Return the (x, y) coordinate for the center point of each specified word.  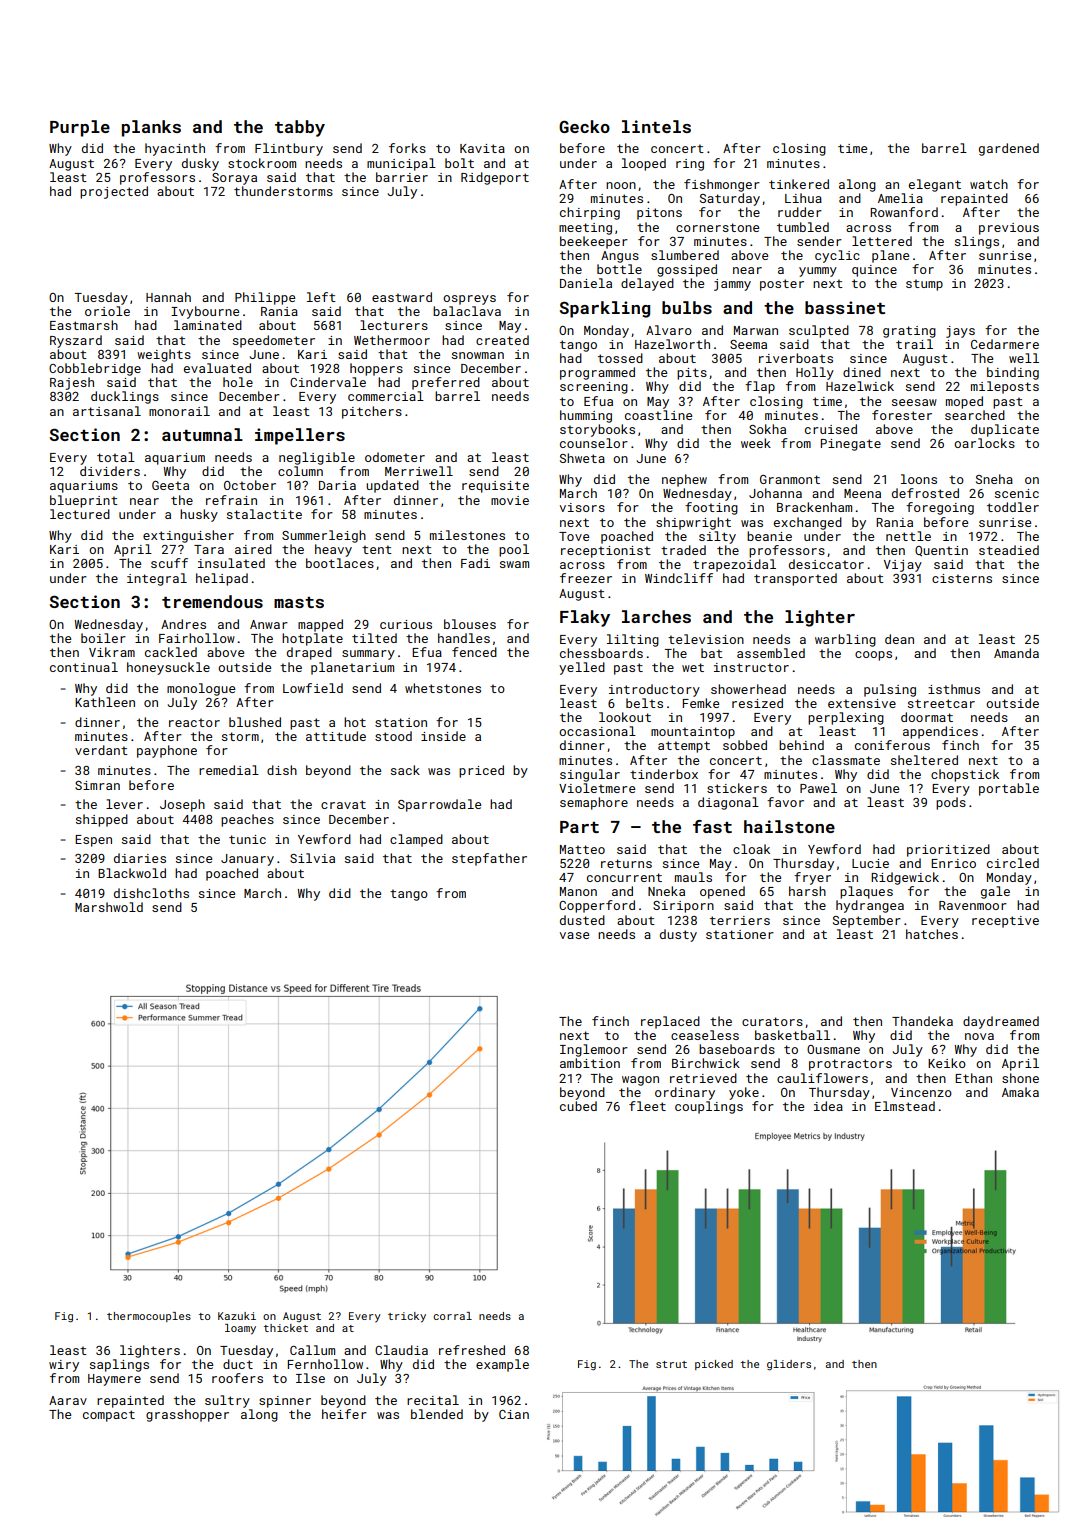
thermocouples (149, 1317)
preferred (446, 383)
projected (114, 192)
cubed (578, 1106)
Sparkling (605, 309)
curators (772, 1021)
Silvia (312, 858)
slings (977, 242)
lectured (80, 514)
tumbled (803, 227)
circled (1013, 863)
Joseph (182, 805)
